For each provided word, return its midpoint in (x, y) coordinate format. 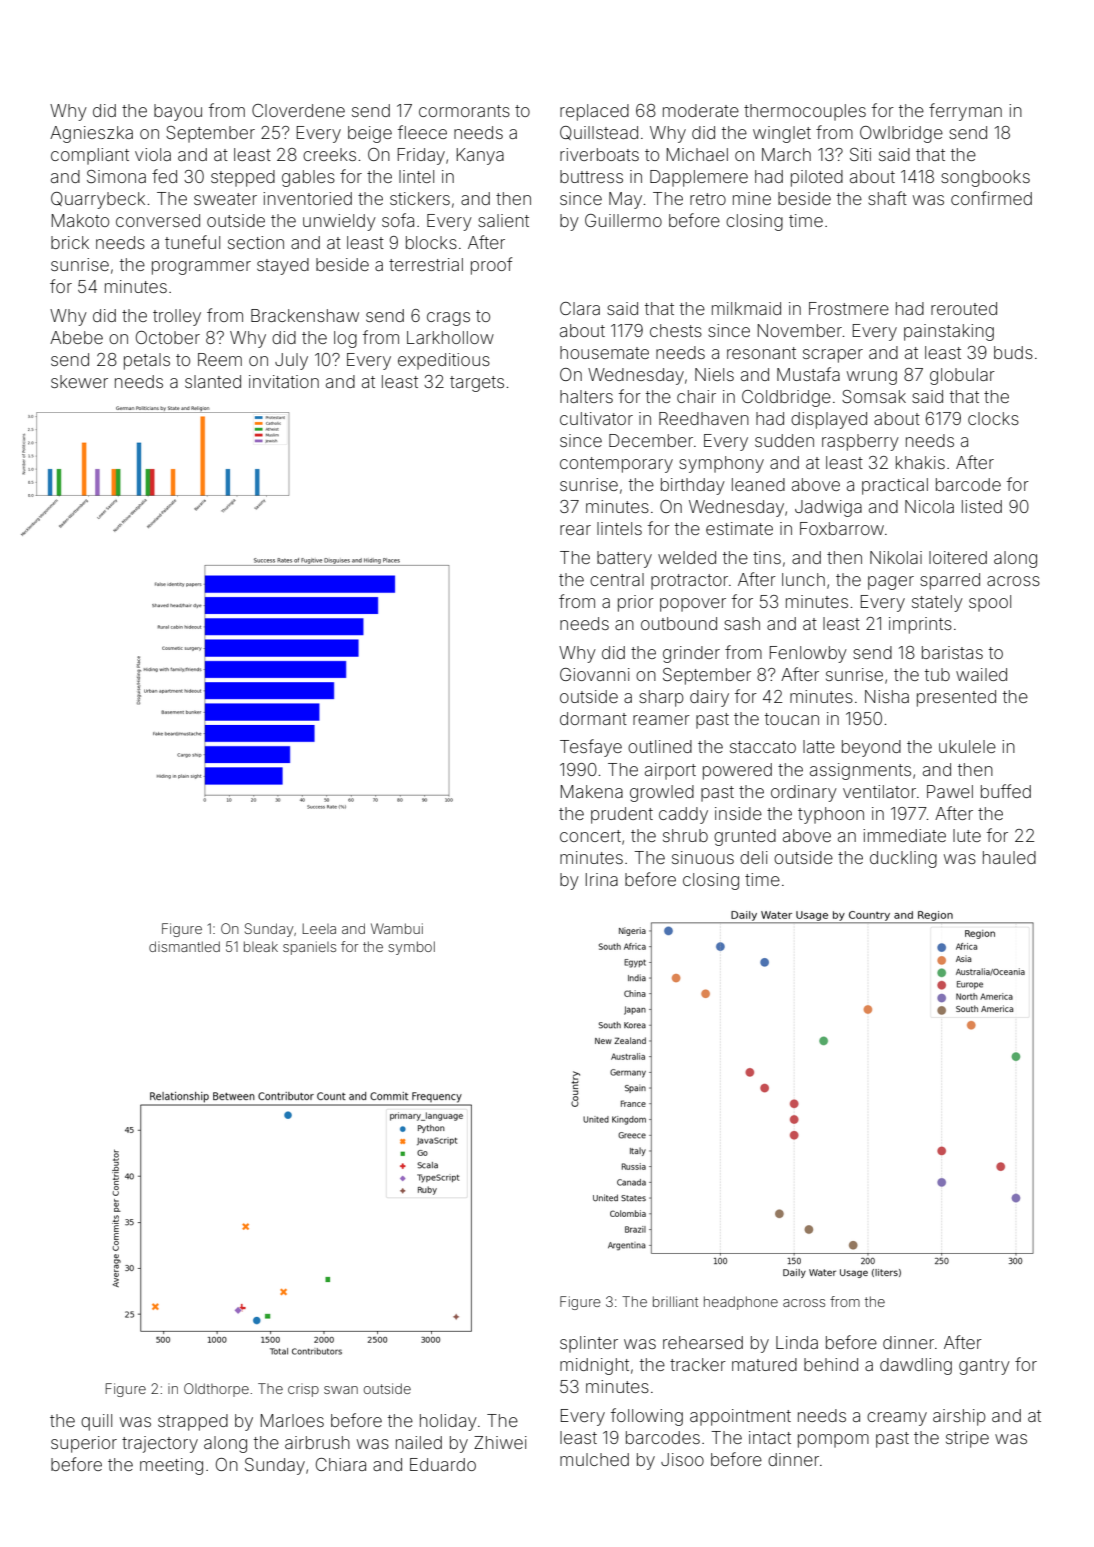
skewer (79, 381)
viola (153, 154)
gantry (984, 1367)
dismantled (184, 946)
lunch (803, 579)
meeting (171, 1466)
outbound (679, 623)
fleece (422, 132)
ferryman (965, 112)
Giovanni (595, 674)
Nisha (887, 696)
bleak (261, 946)
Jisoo (682, 1459)
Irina (602, 879)
